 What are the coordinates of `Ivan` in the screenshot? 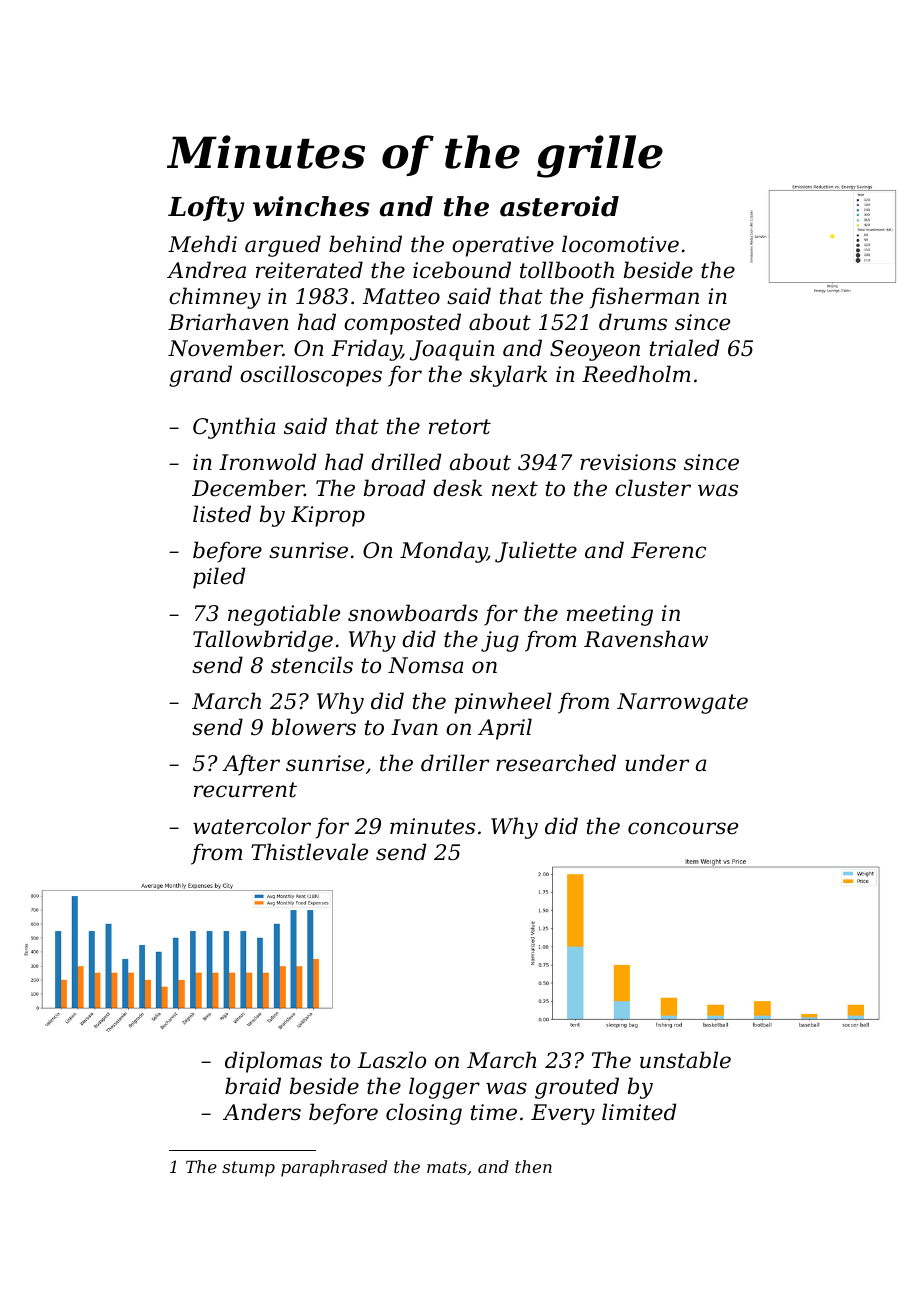 It's located at (414, 727).
